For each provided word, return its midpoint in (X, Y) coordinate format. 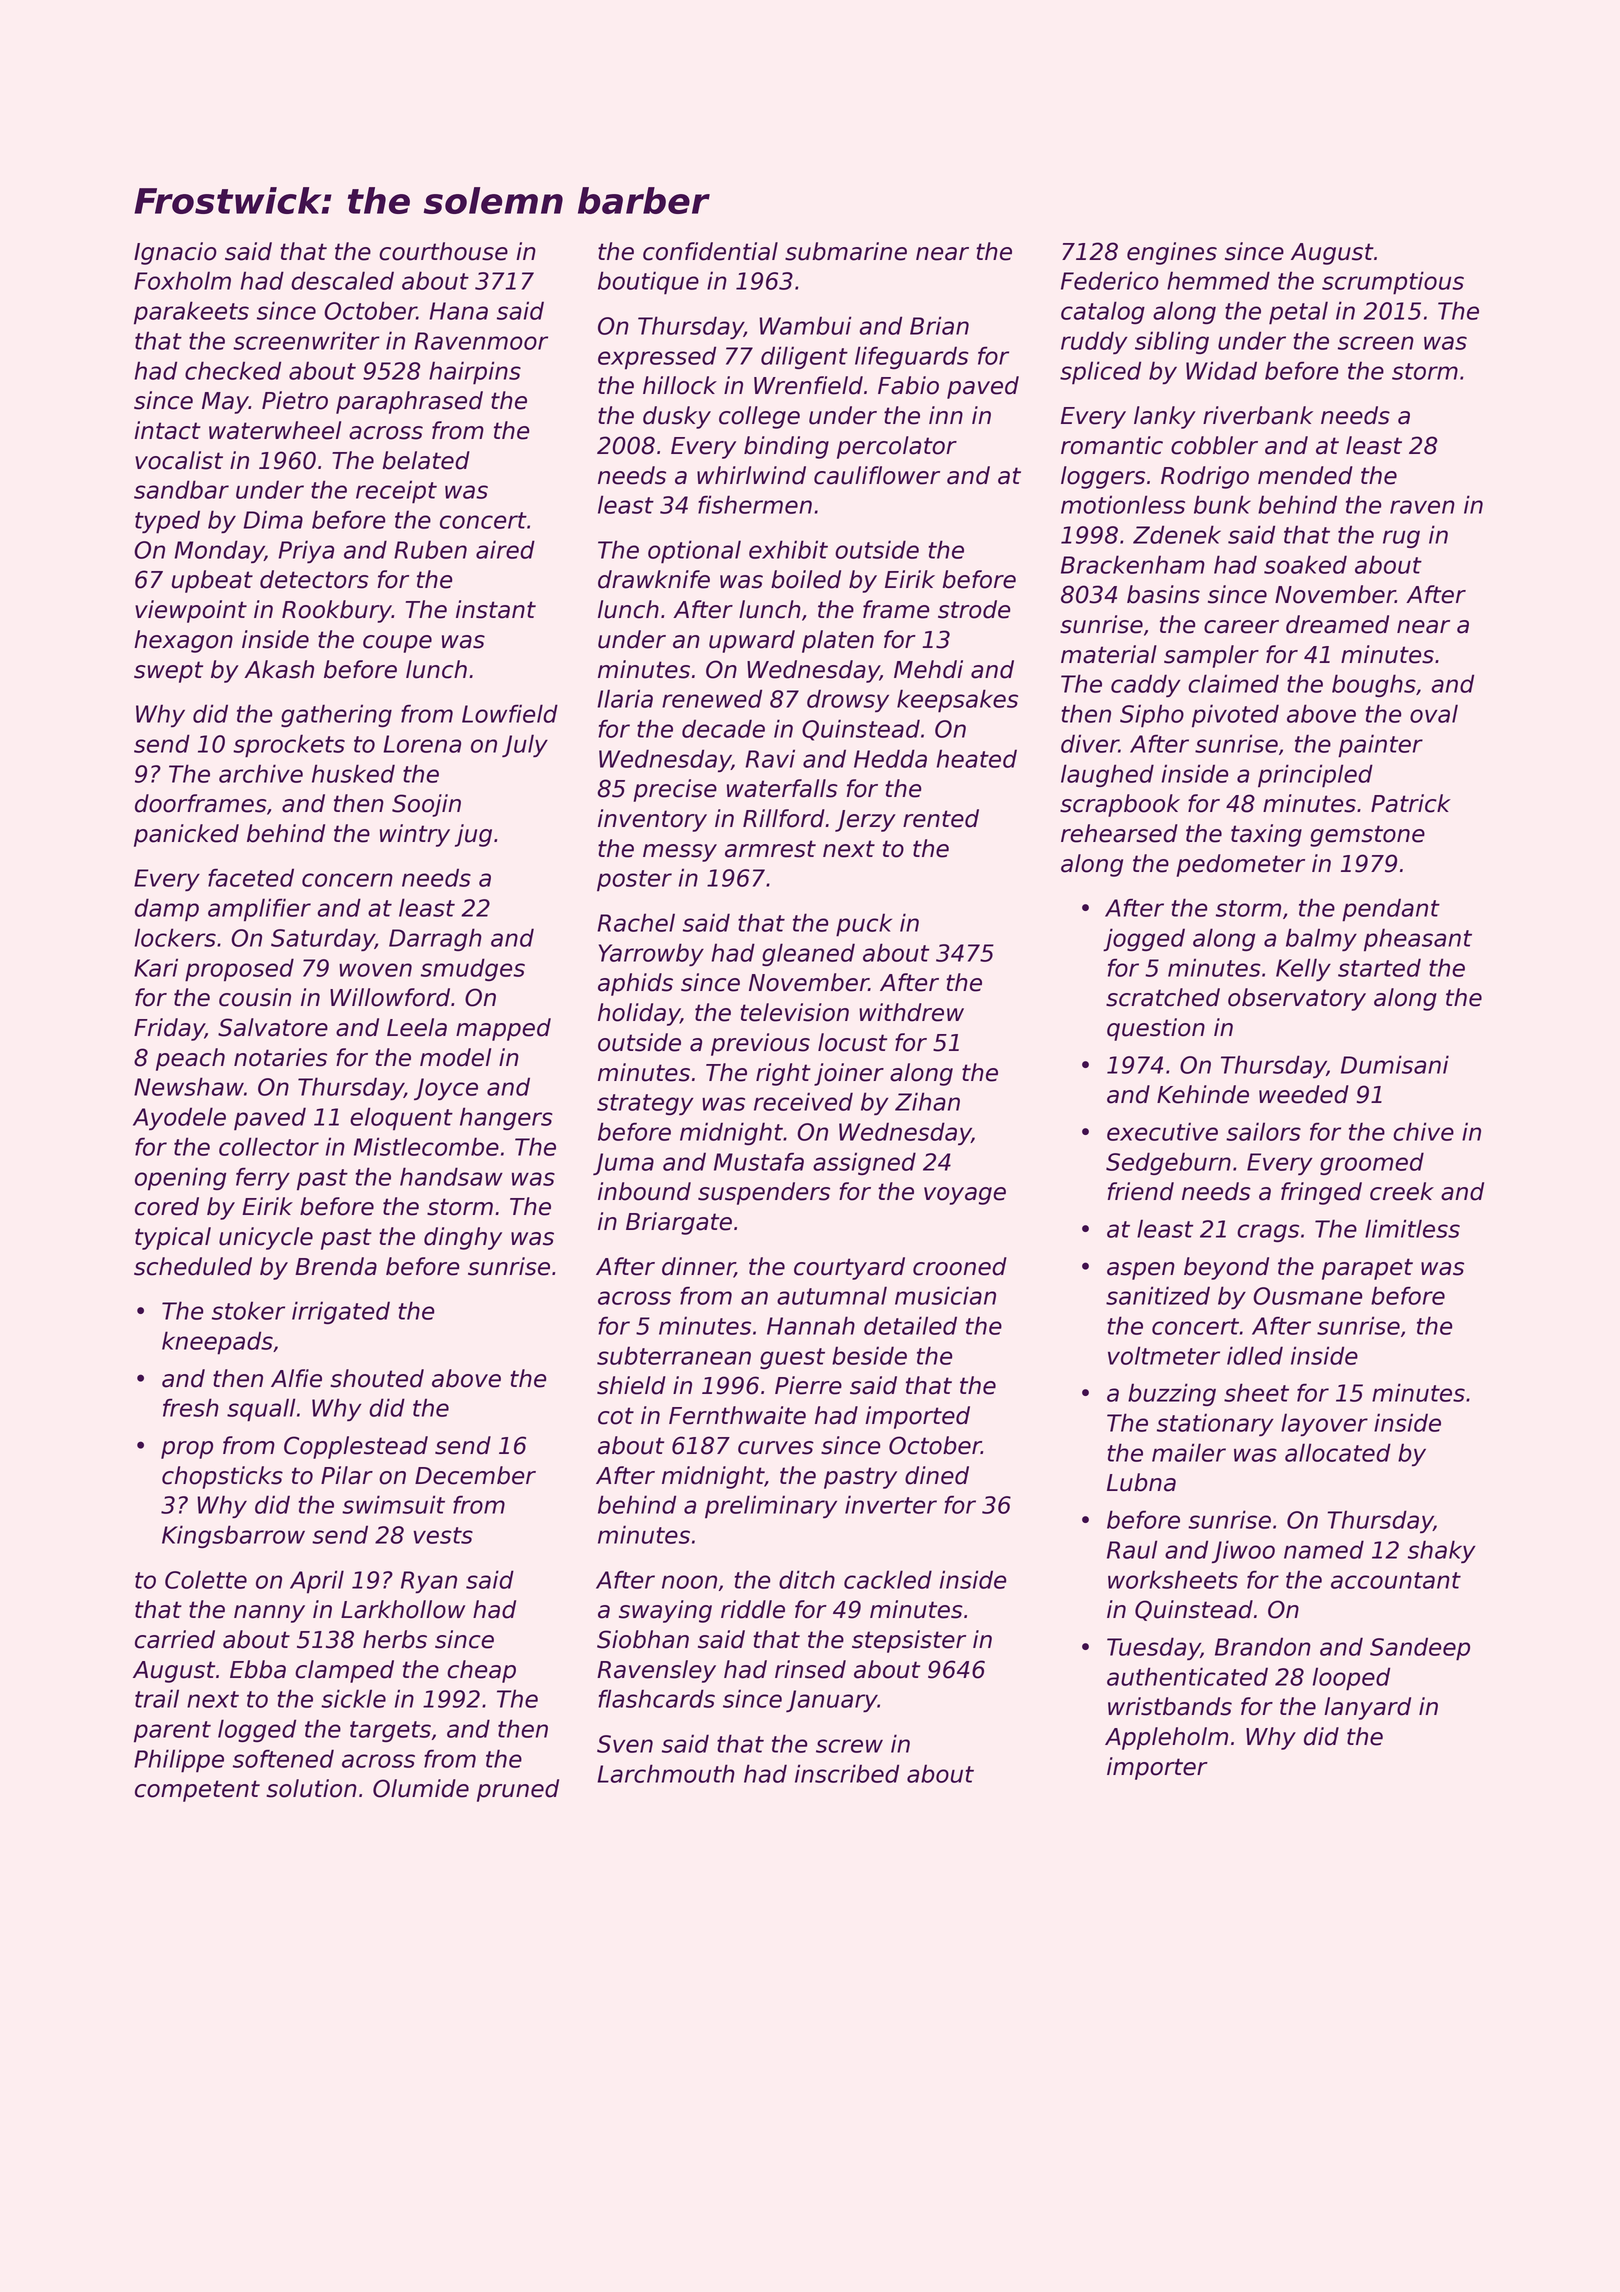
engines (1172, 253)
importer (1157, 1768)
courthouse (443, 251)
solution (311, 1788)
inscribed (847, 1773)
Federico (1110, 280)
